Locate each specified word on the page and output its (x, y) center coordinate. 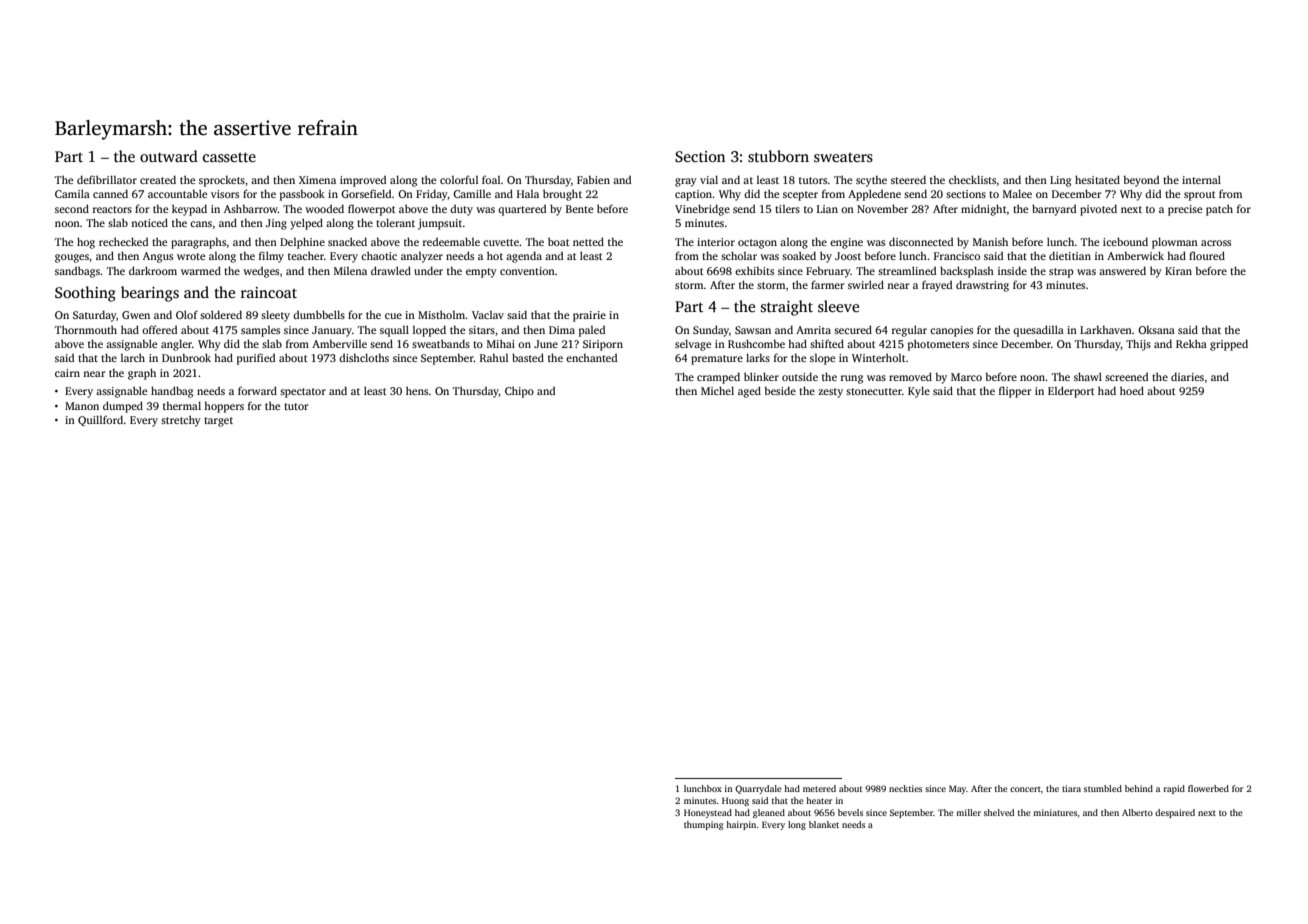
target (218, 422)
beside (780, 390)
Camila (72, 193)
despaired (1175, 813)
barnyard (1054, 210)
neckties (905, 788)
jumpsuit (440, 224)
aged (749, 392)
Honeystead (708, 813)
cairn (67, 373)
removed (910, 376)
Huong (735, 801)
